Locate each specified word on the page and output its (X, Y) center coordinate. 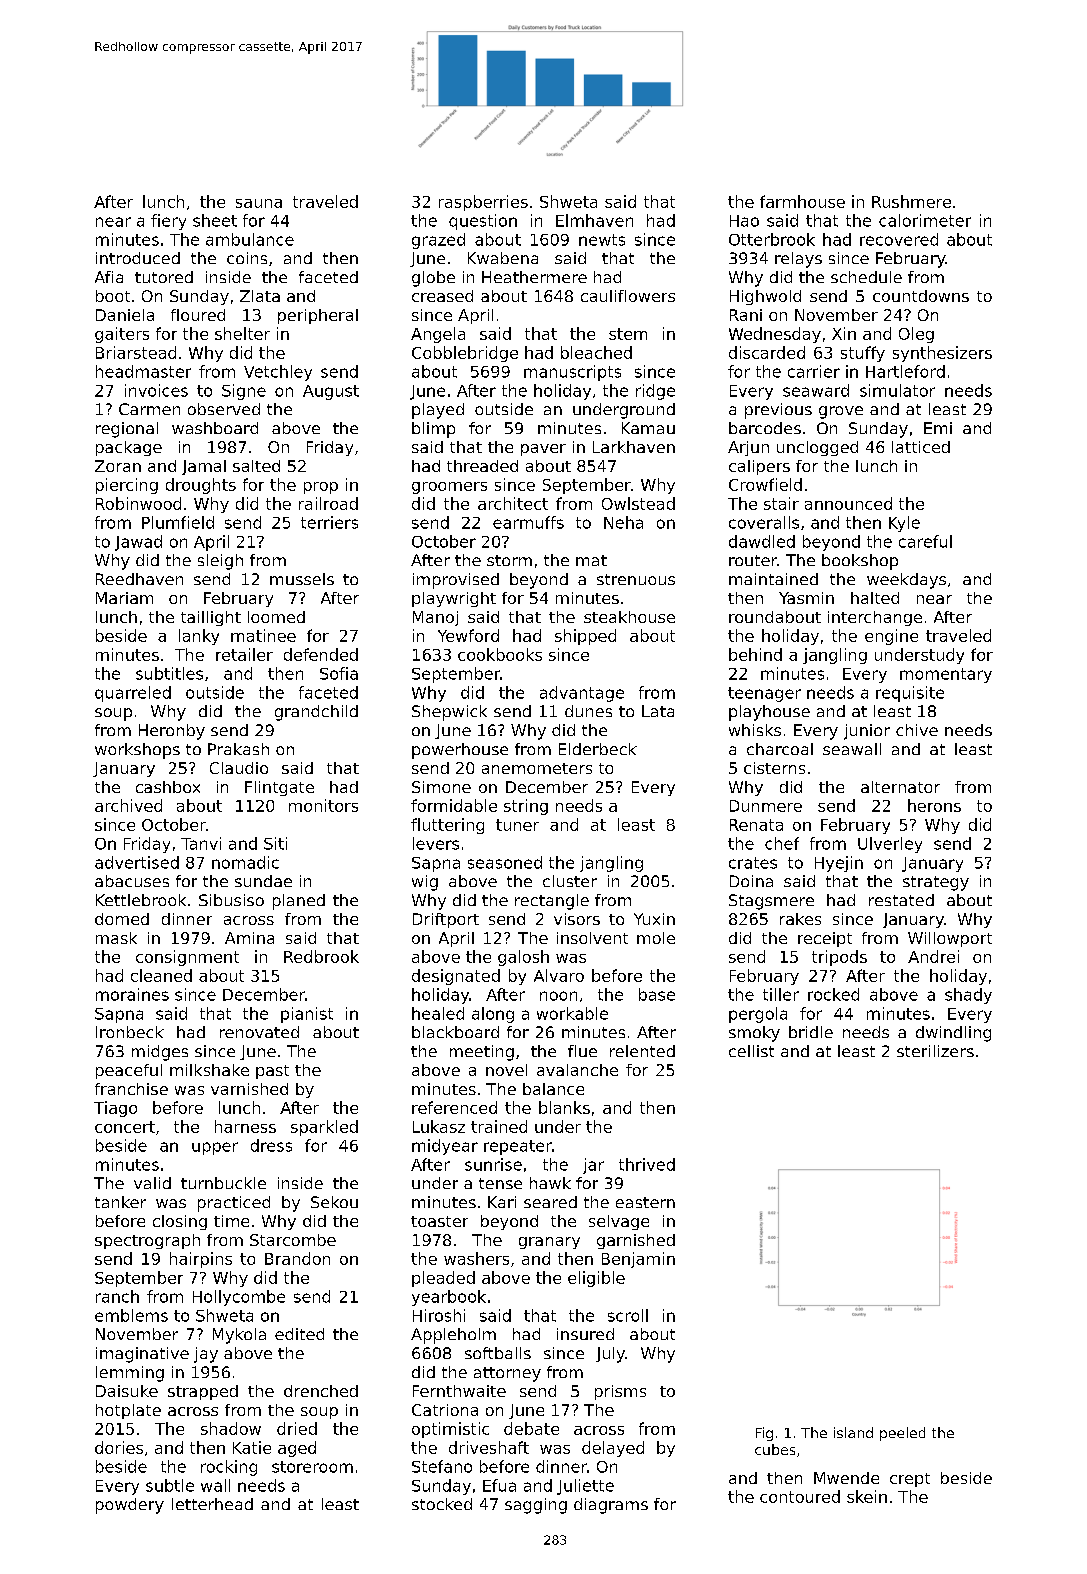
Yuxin (654, 919)
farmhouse (802, 201)
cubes (775, 1449)
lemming (130, 1374)
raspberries (483, 203)
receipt (825, 939)
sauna (259, 203)
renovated (259, 1032)
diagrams (611, 1506)
